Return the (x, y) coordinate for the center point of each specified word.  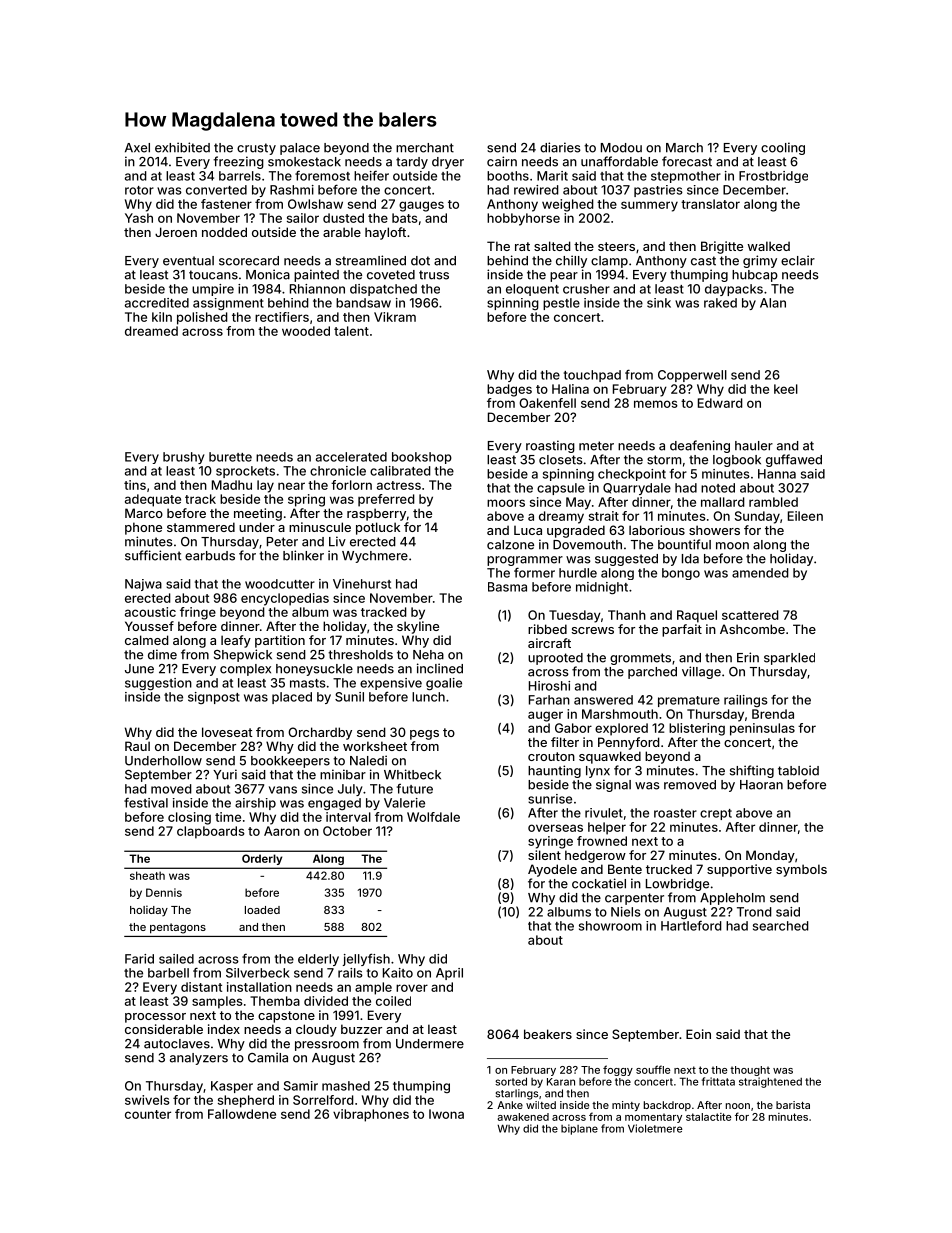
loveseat (227, 732)
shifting (752, 771)
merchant (425, 148)
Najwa (143, 585)
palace (300, 149)
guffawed (794, 460)
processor (155, 1018)
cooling (783, 148)
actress (399, 485)
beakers (548, 1034)
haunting (554, 771)
